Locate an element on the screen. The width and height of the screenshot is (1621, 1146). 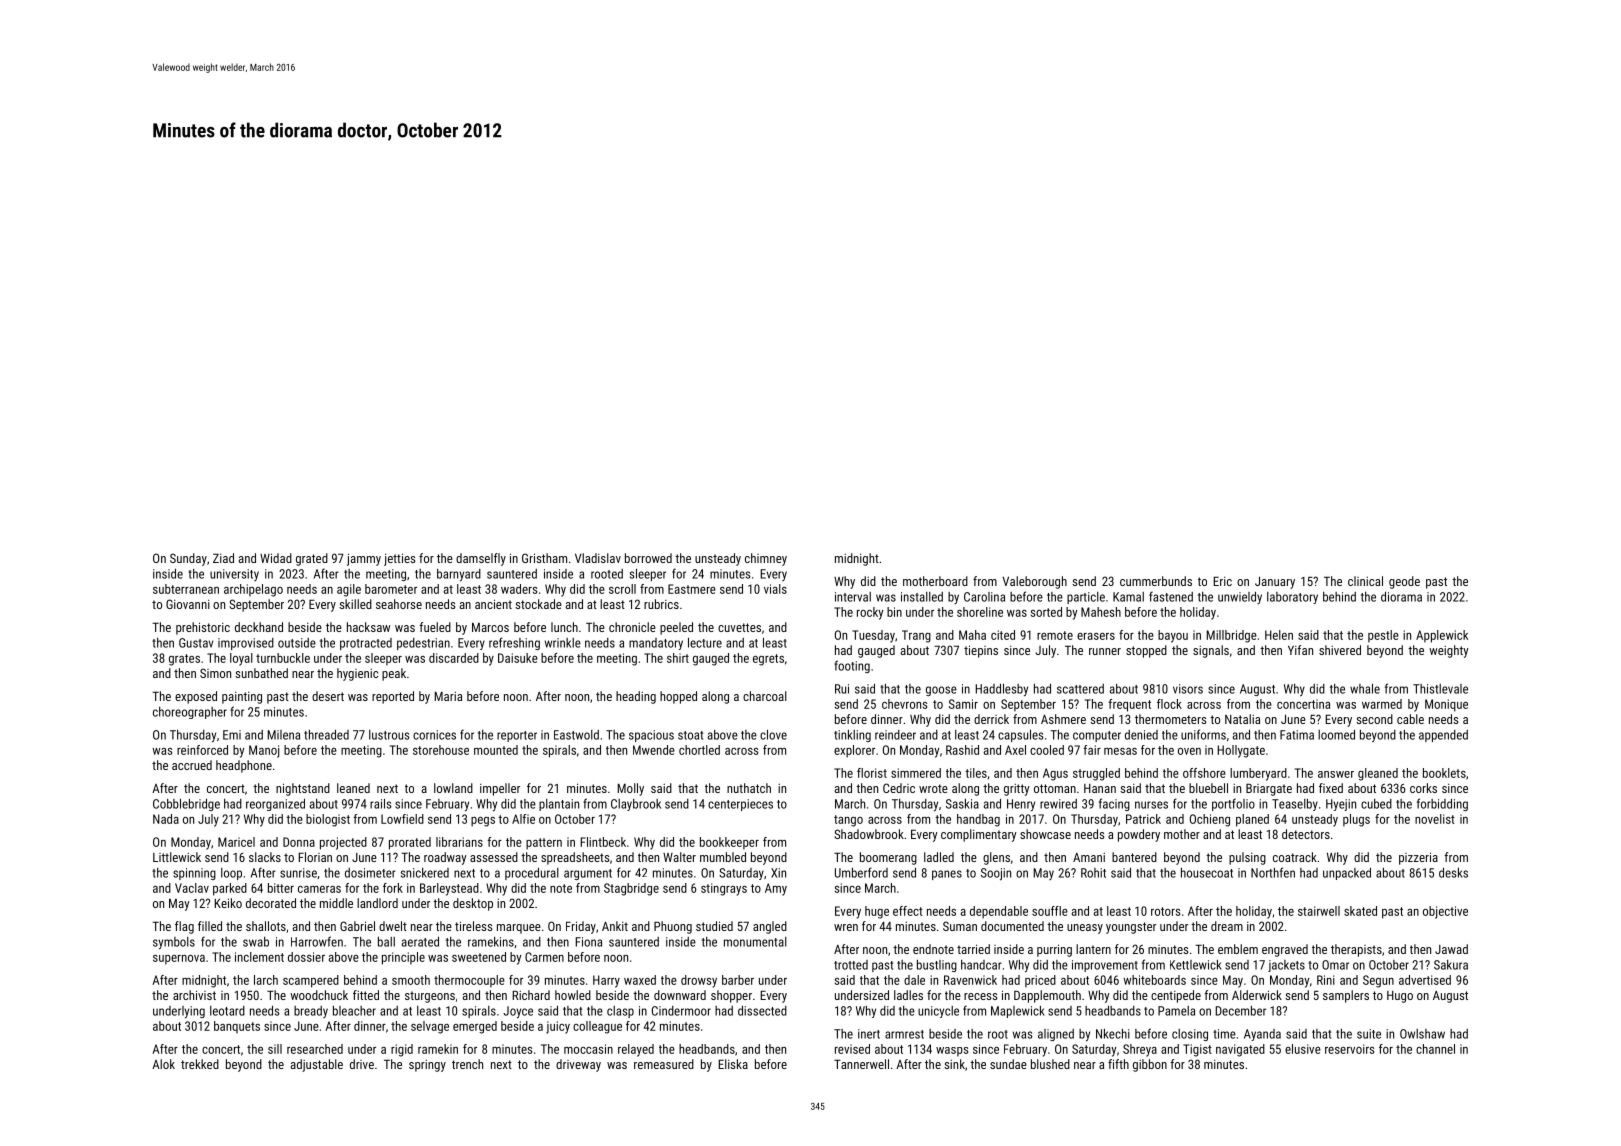
Tuesday is located at coordinates (873, 636).
